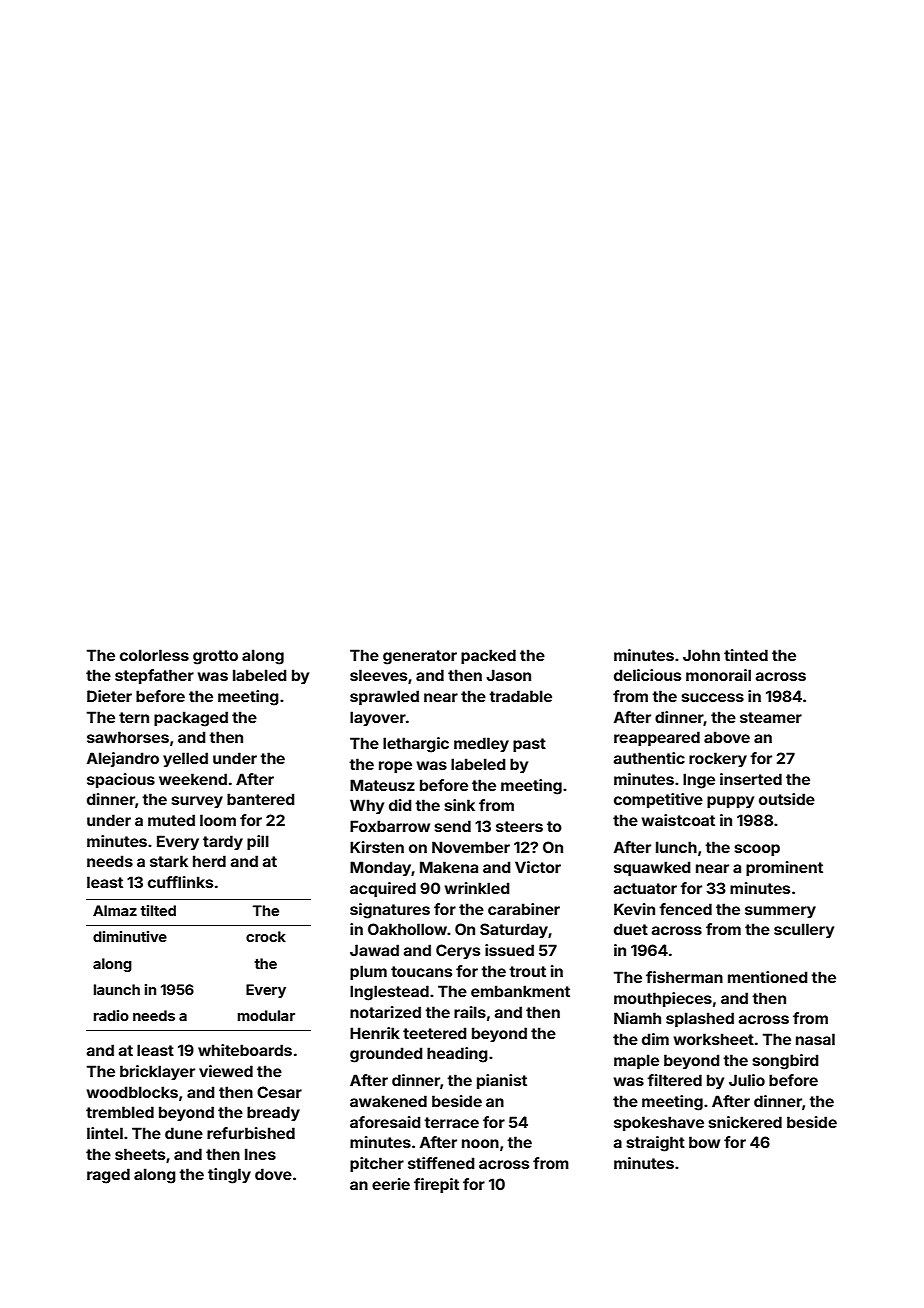  What do you see at coordinates (416, 745) in the image?
I see `lethargic` at bounding box center [416, 745].
